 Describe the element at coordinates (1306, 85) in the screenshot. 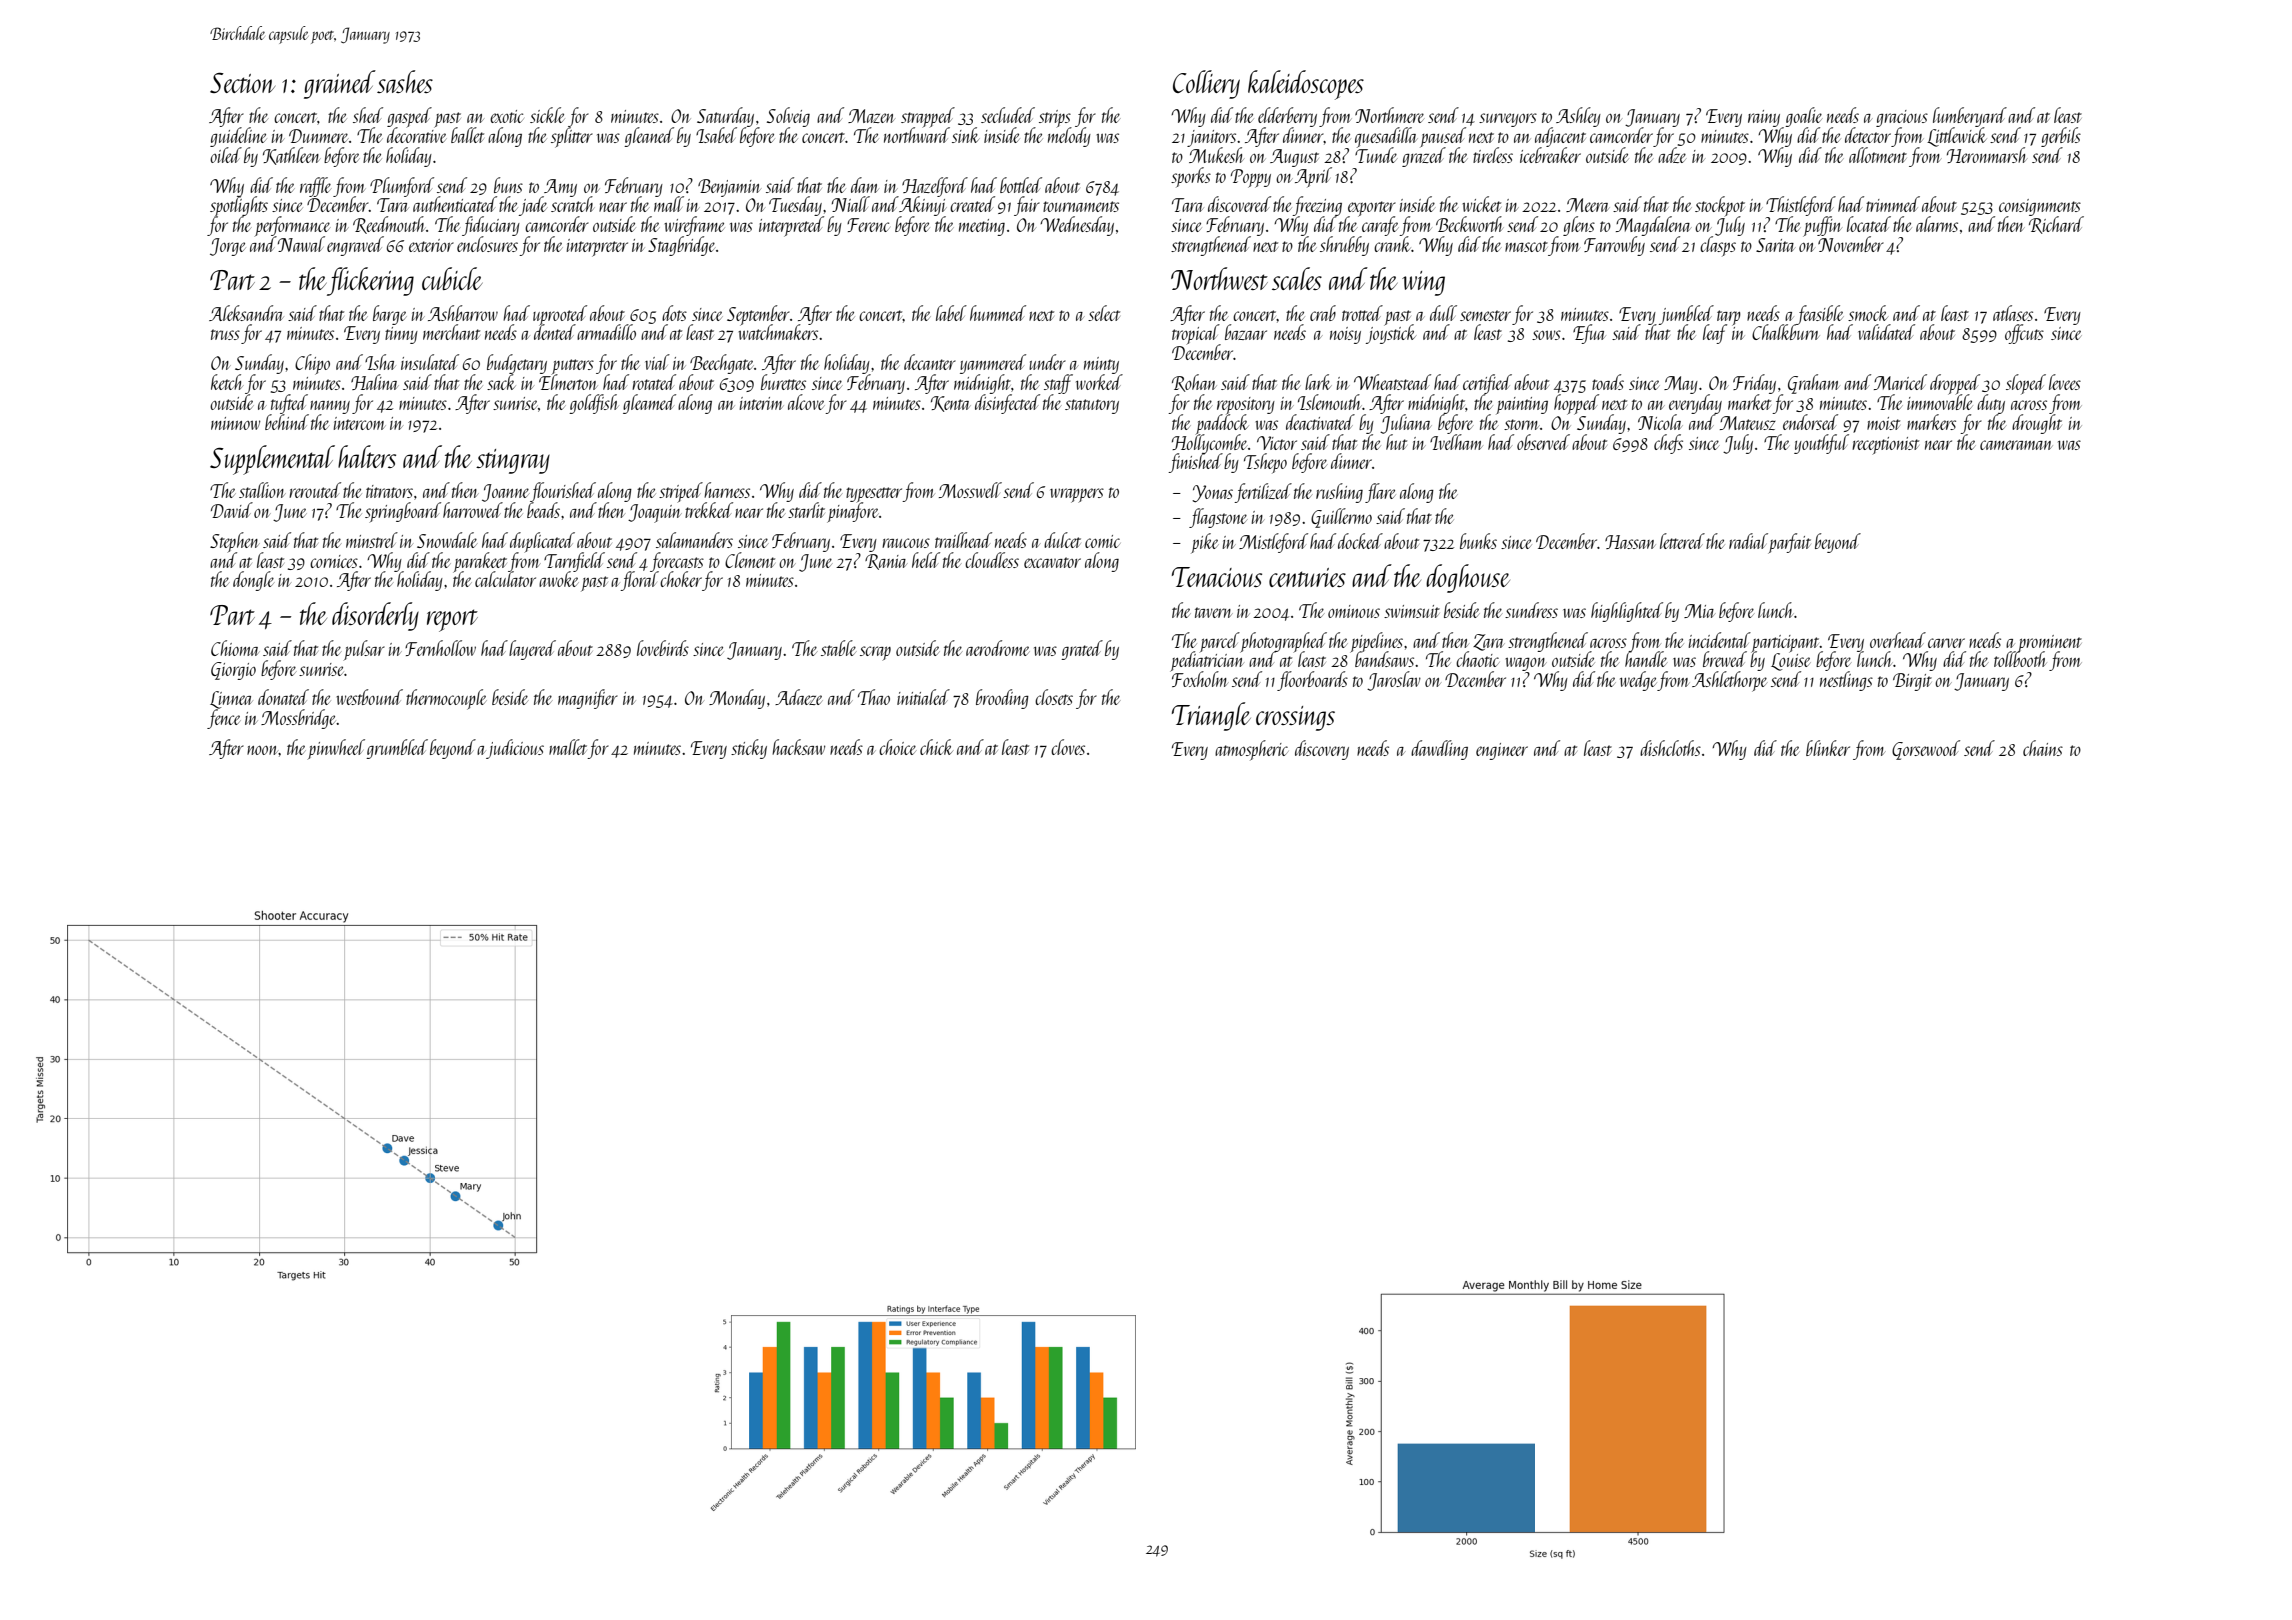

I see `kaleidoscopes` at that location.
